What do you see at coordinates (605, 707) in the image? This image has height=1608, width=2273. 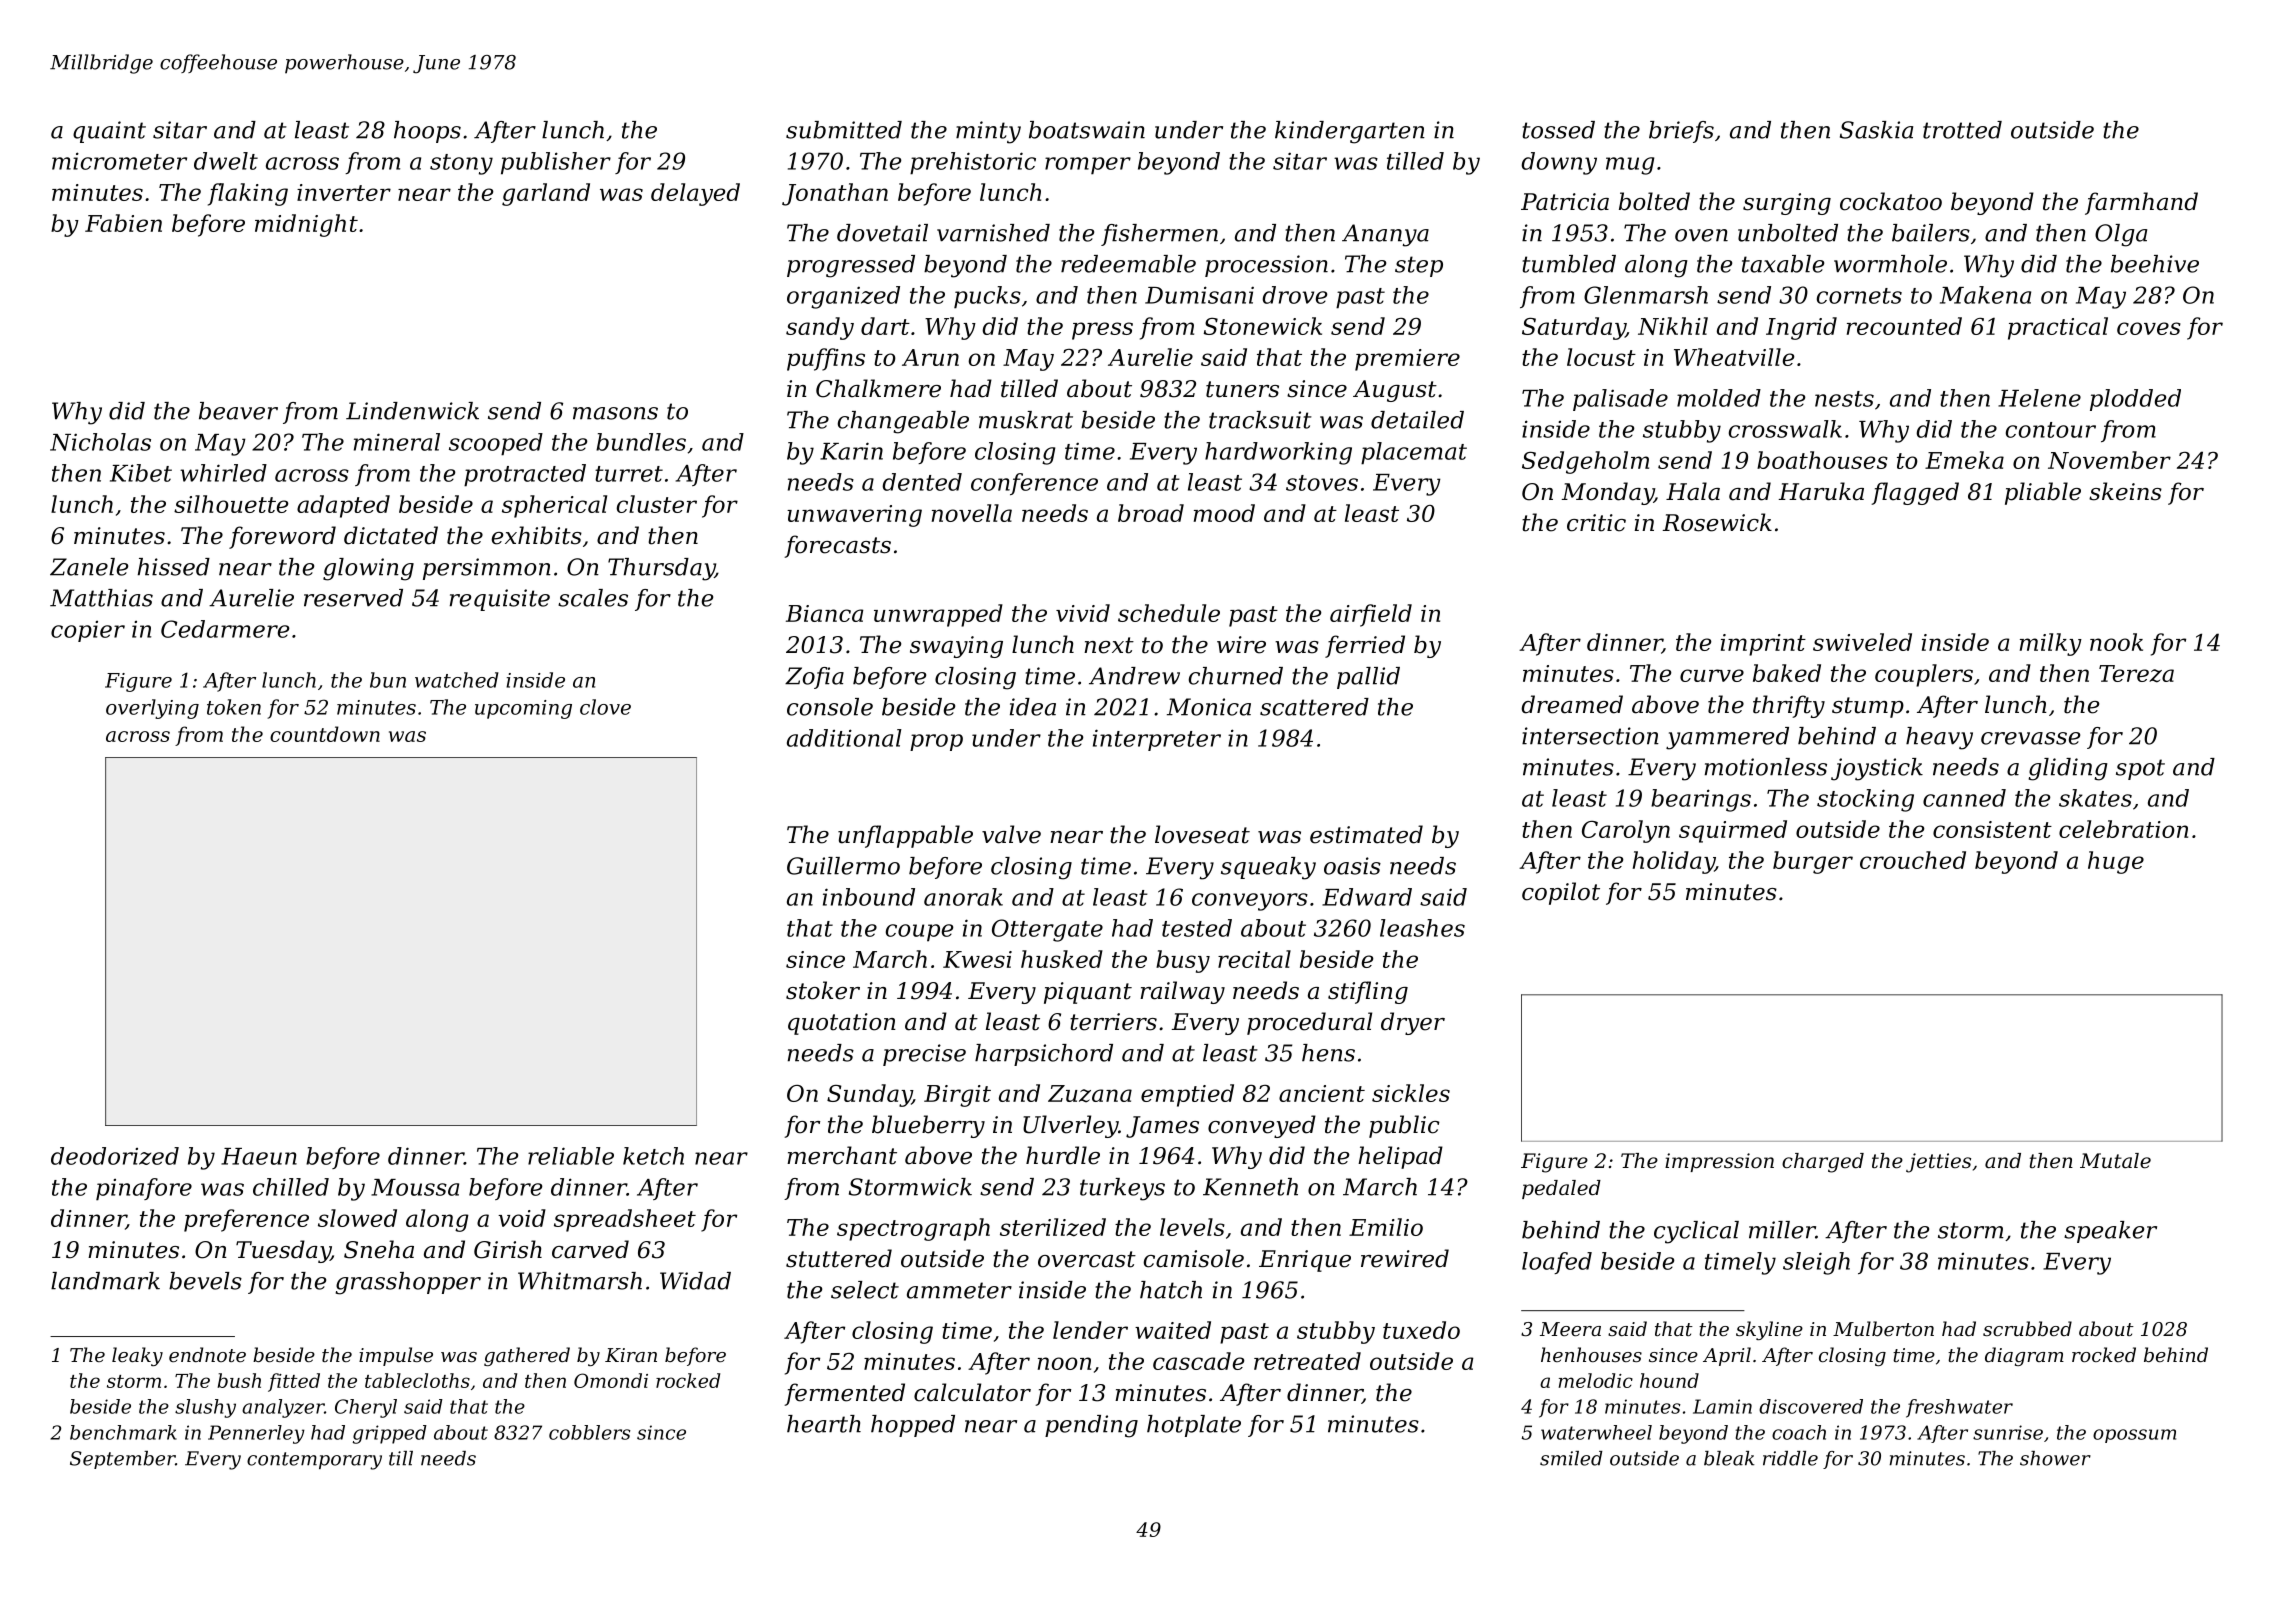 I see `clove` at bounding box center [605, 707].
